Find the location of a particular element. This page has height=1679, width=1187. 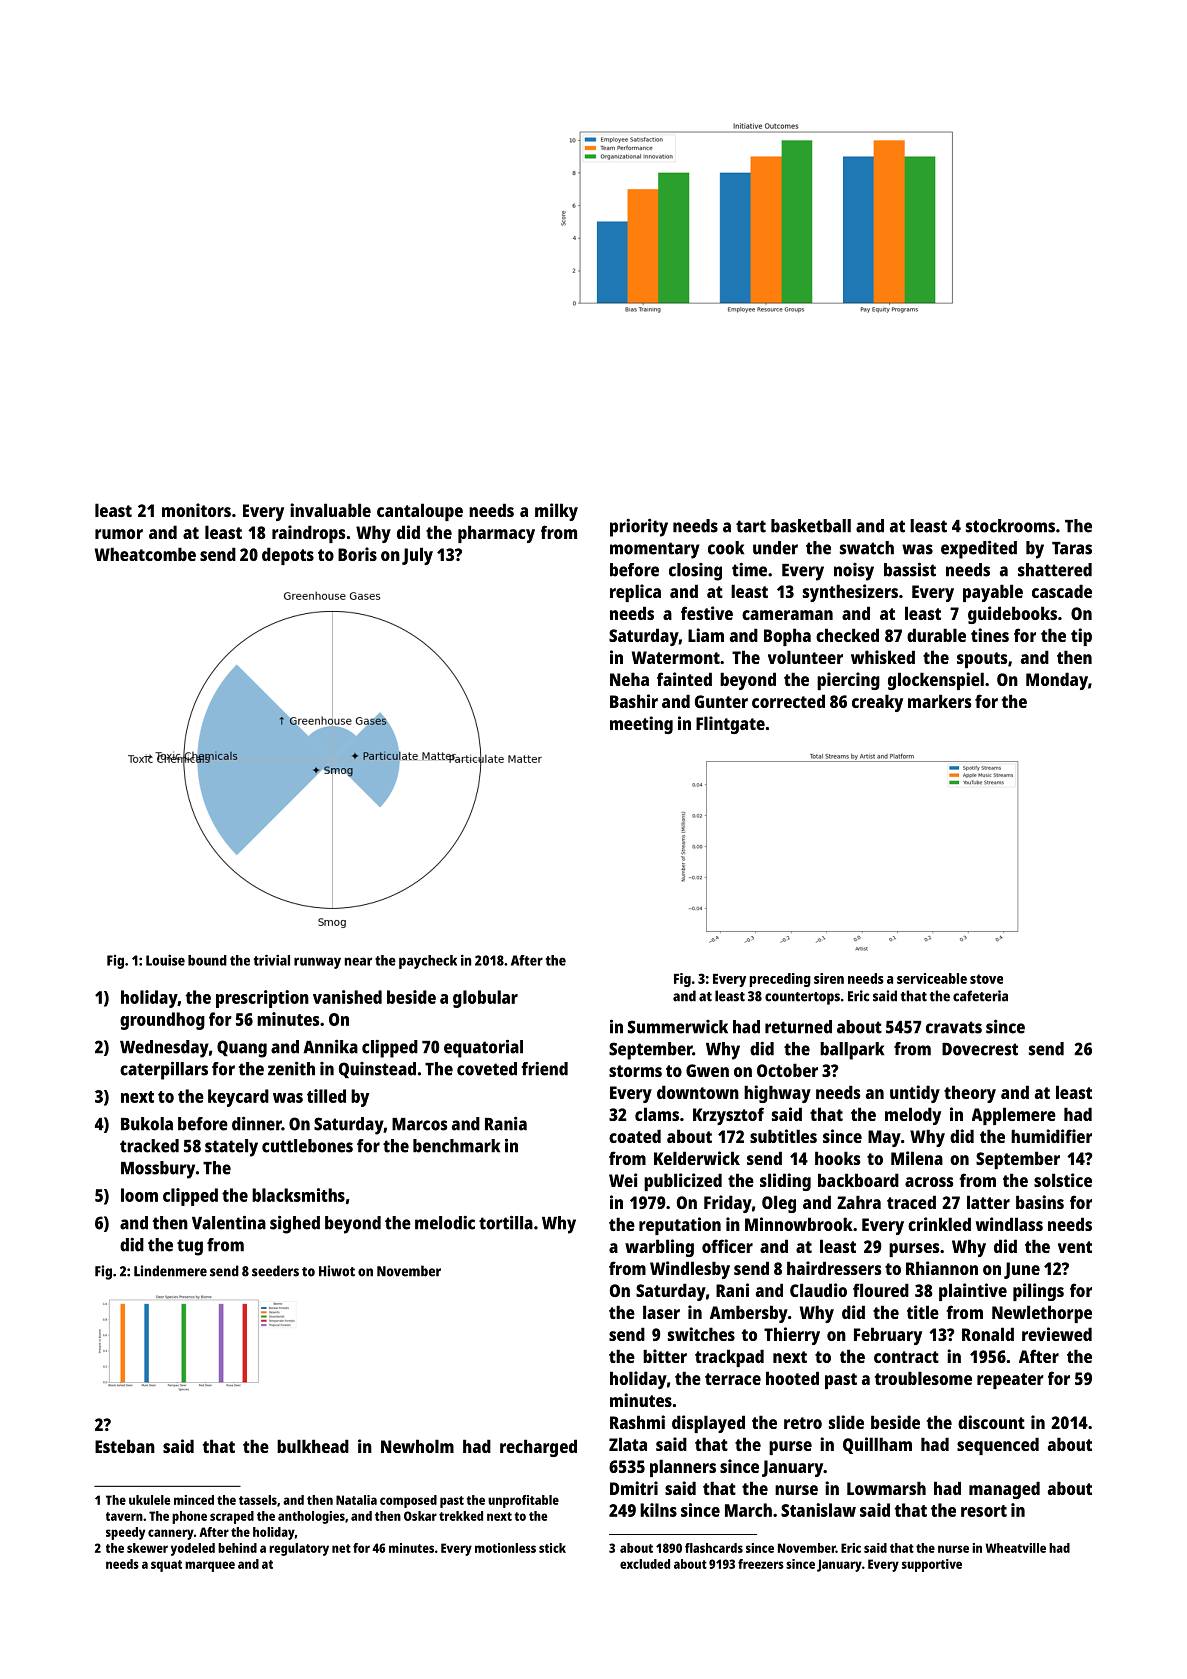

marquee is located at coordinates (210, 1566).
